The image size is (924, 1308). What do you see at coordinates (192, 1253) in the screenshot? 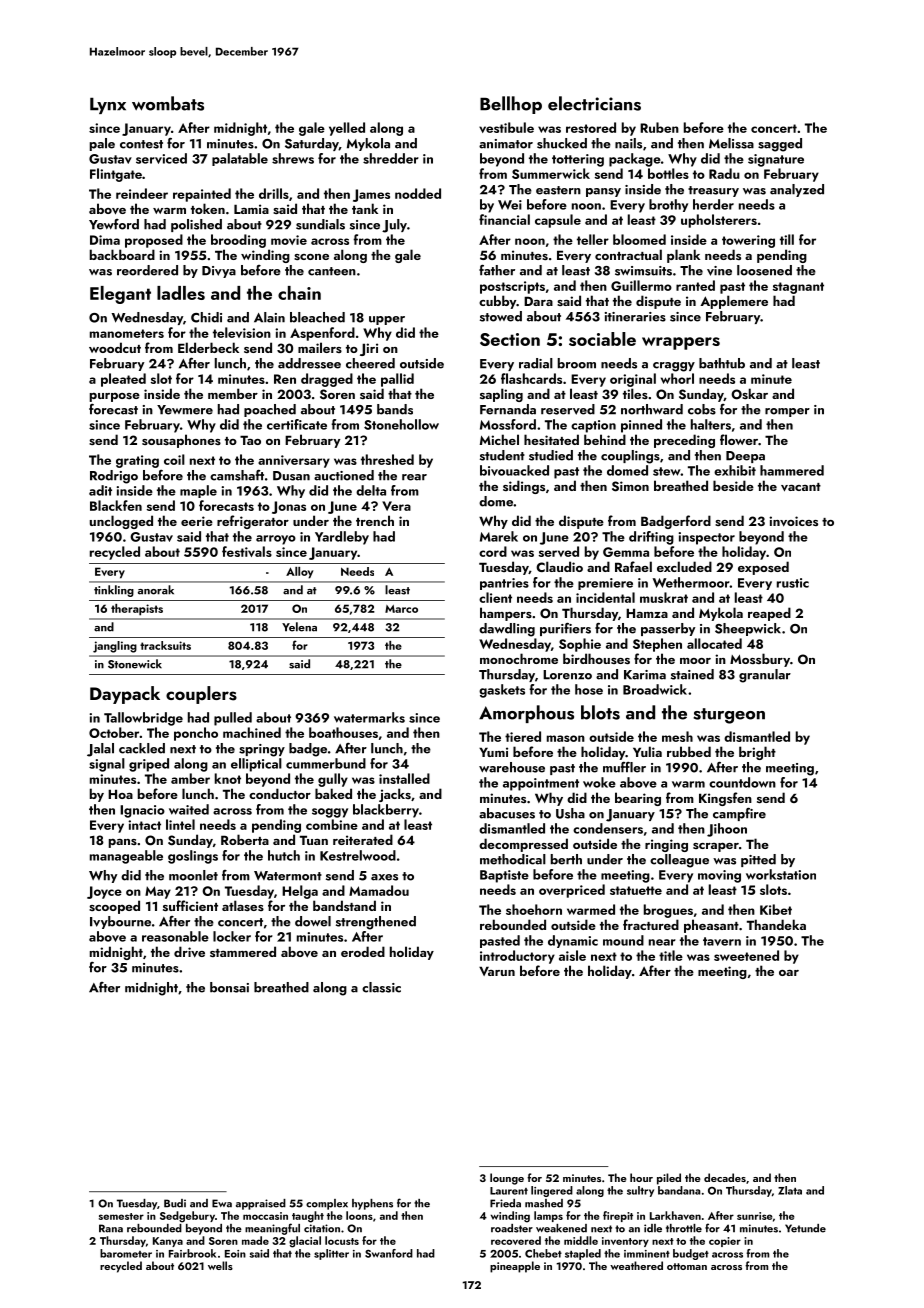
I see `Fairbrook` at bounding box center [192, 1253].
